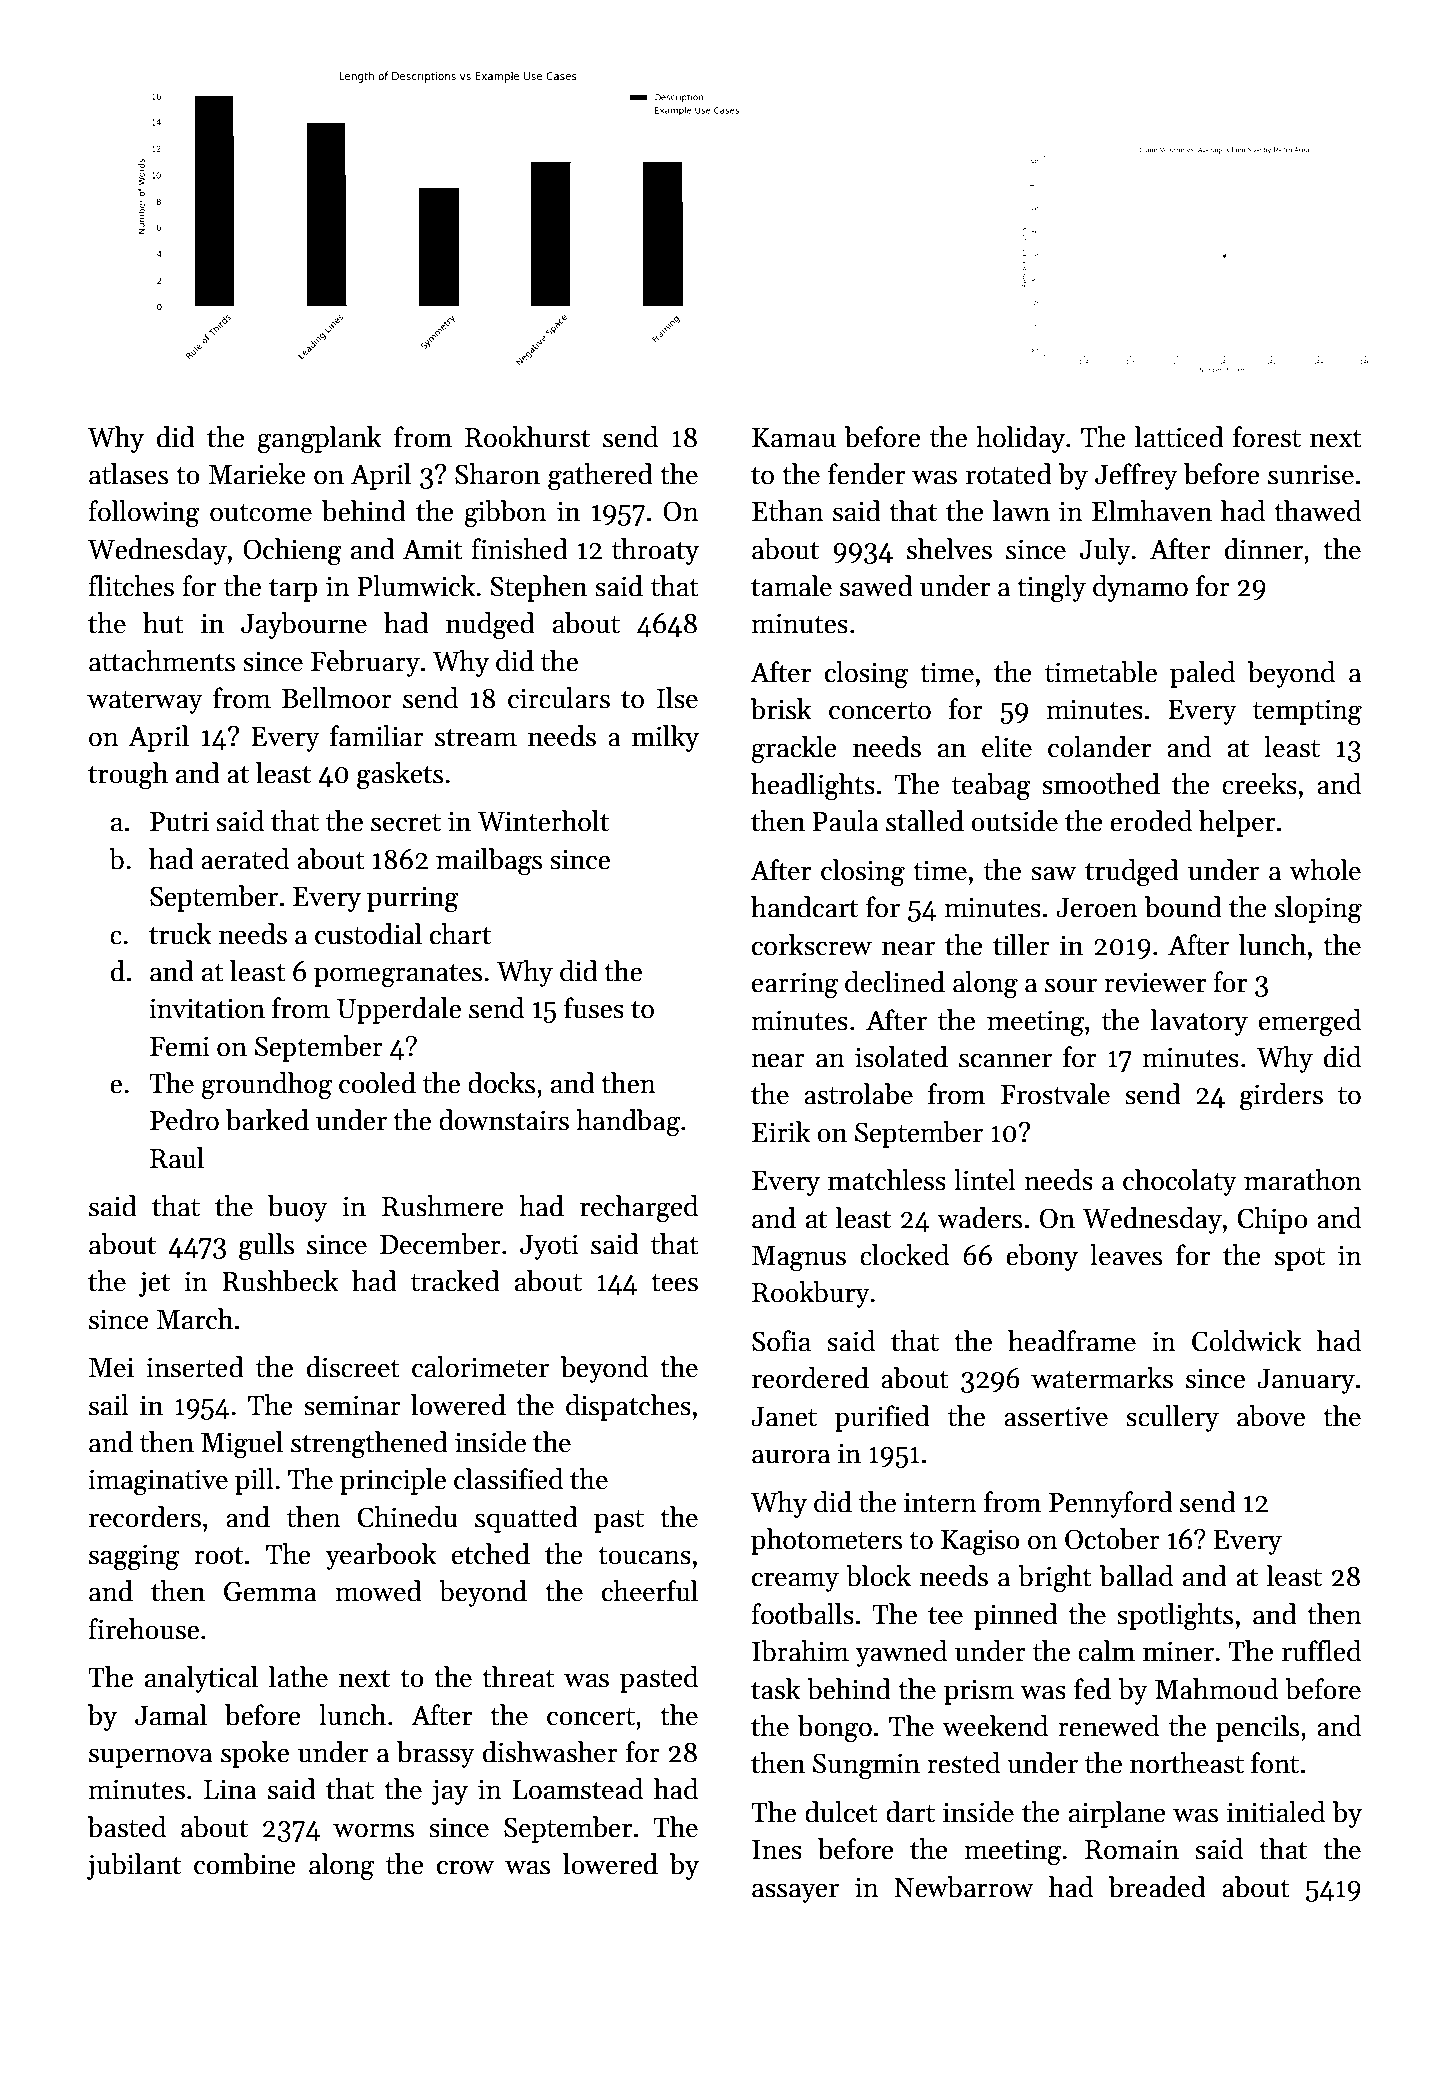  Describe the element at coordinates (298, 1208) in the image. I see `buoy` at that location.
